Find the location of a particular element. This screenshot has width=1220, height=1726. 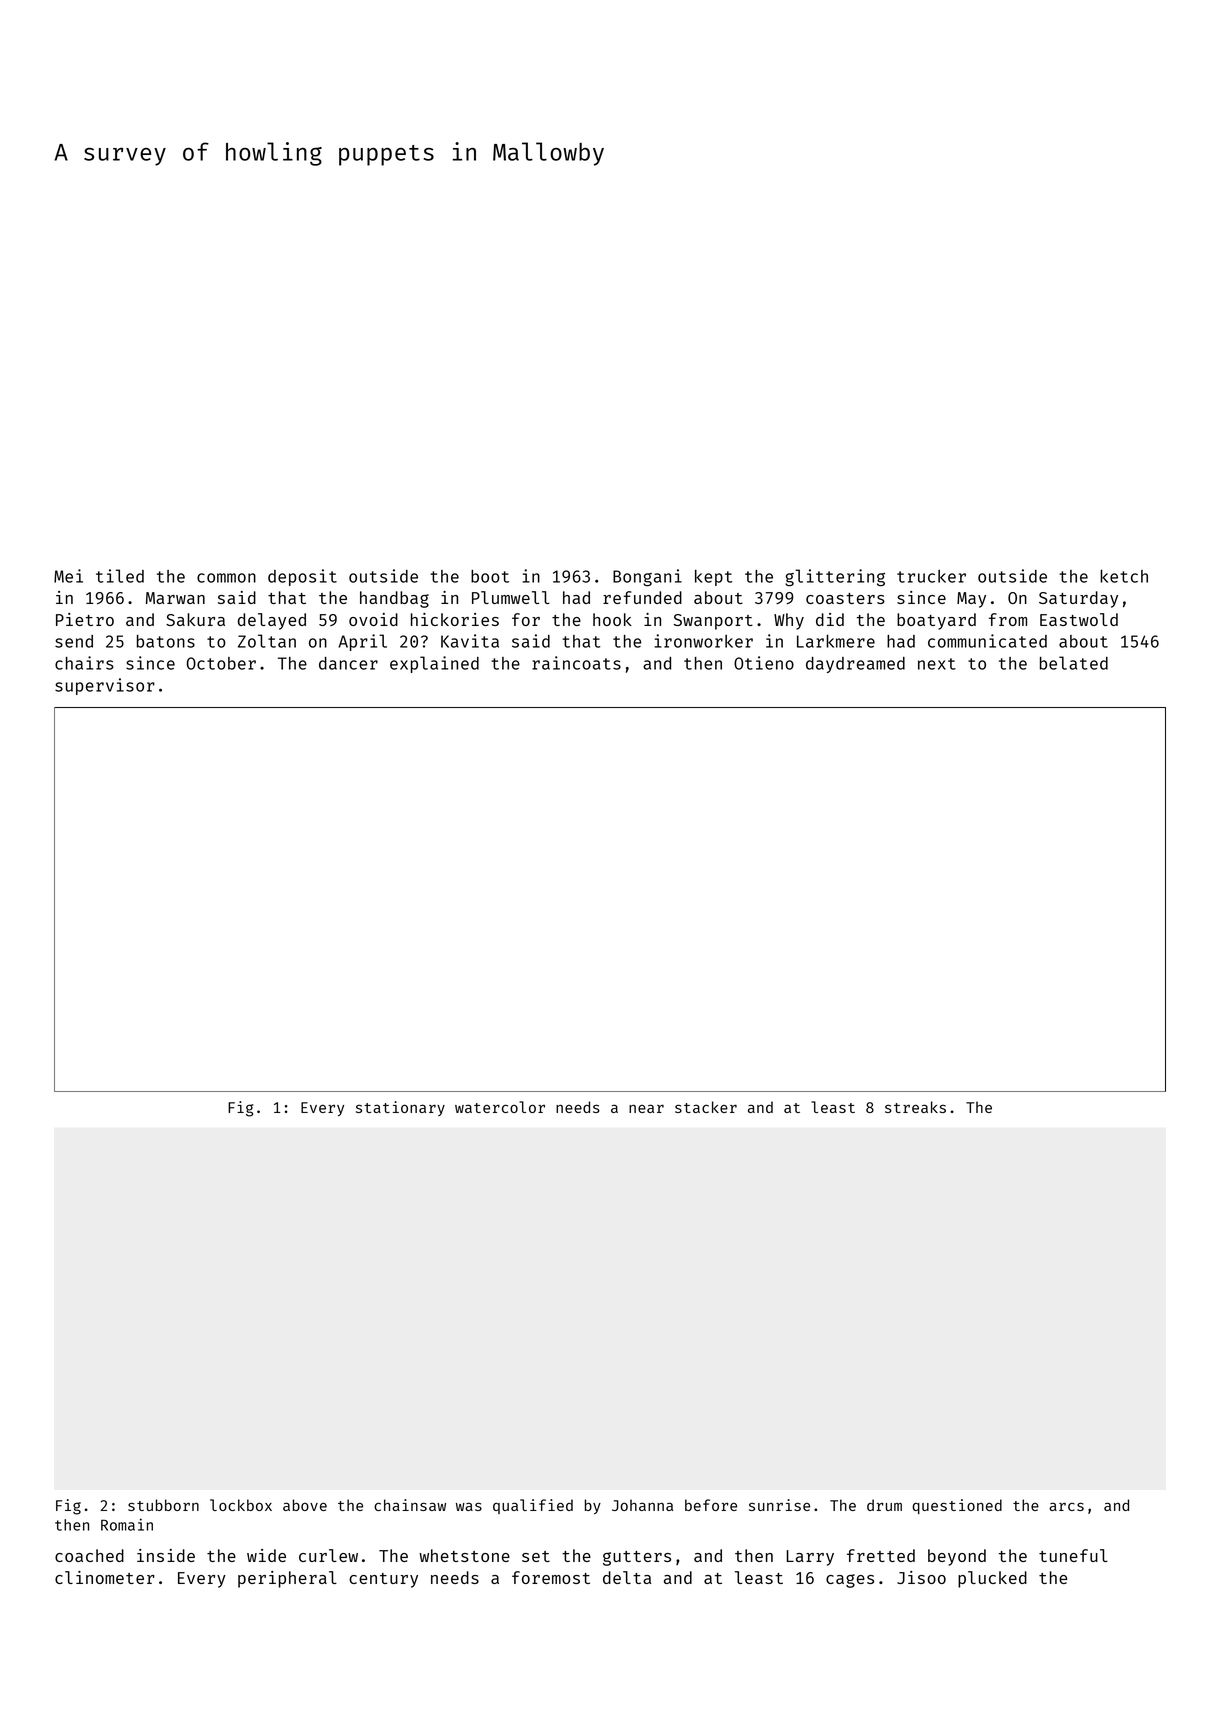

Pietro is located at coordinates (85, 619).
